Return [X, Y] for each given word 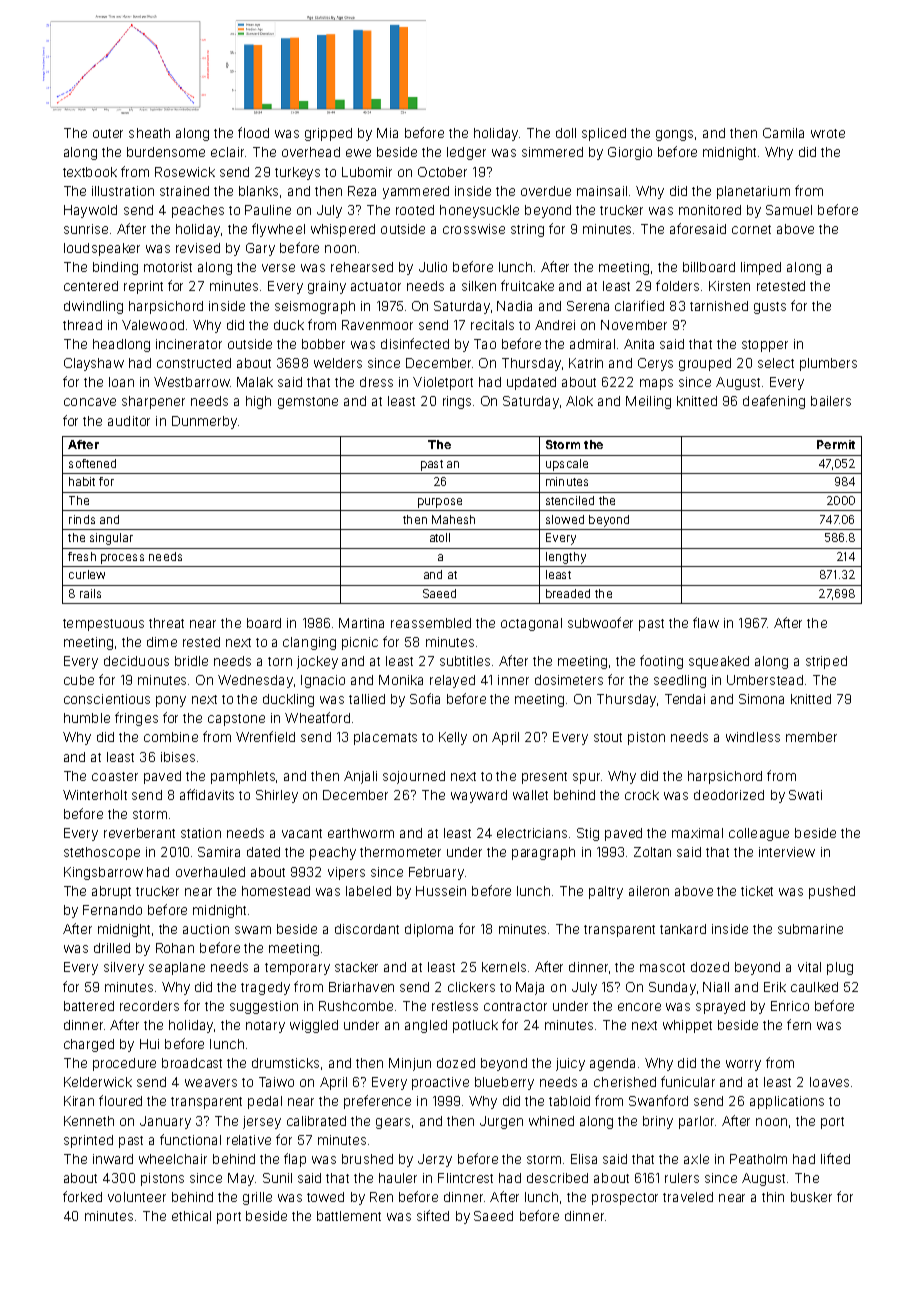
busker [811, 1197]
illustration [123, 191]
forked [82, 1196]
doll [566, 133]
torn [280, 661]
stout [608, 737]
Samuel [789, 210]
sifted [433, 1215]
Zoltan [652, 852]
